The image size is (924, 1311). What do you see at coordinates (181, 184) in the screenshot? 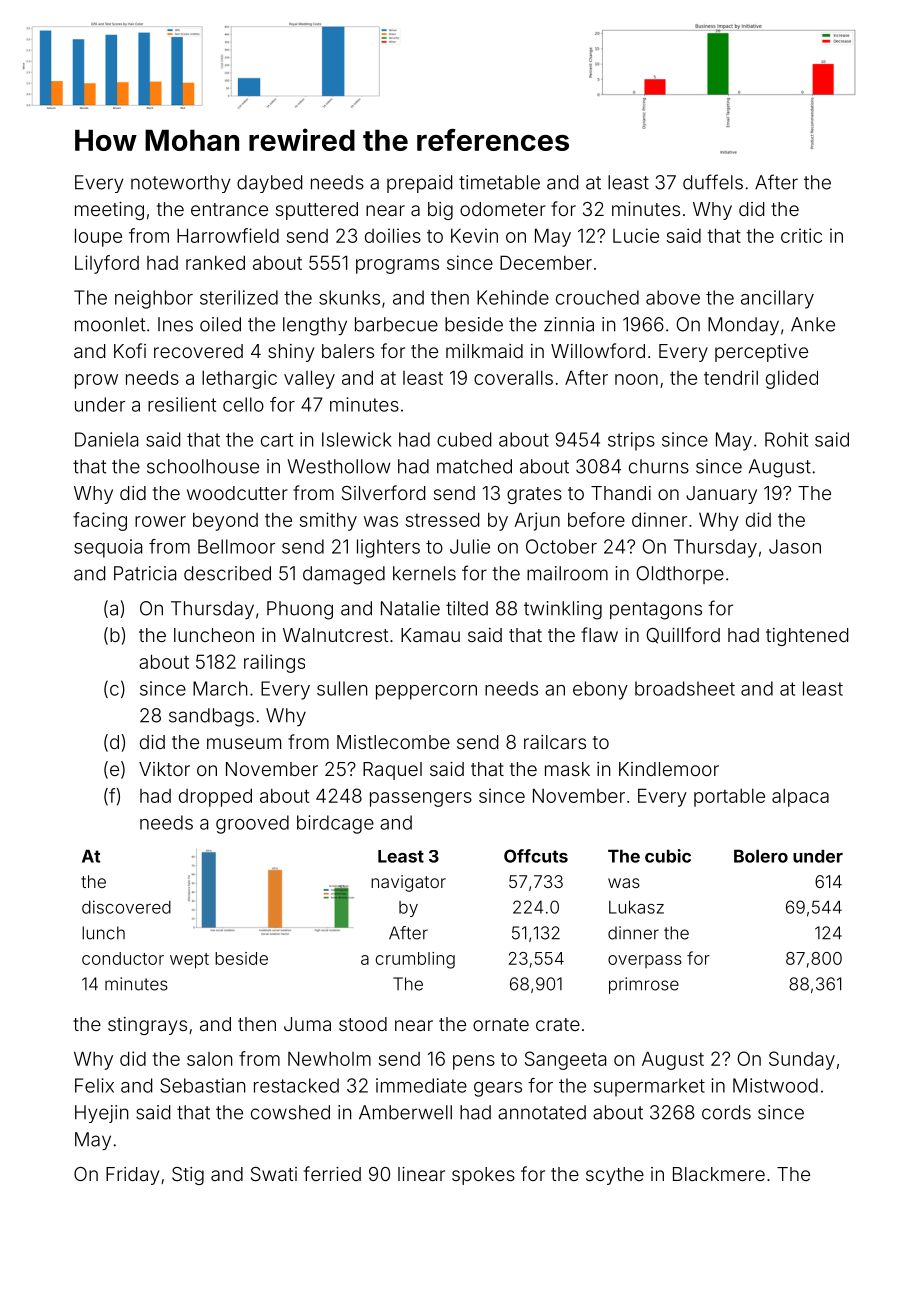
I see `noteworthy` at bounding box center [181, 184].
